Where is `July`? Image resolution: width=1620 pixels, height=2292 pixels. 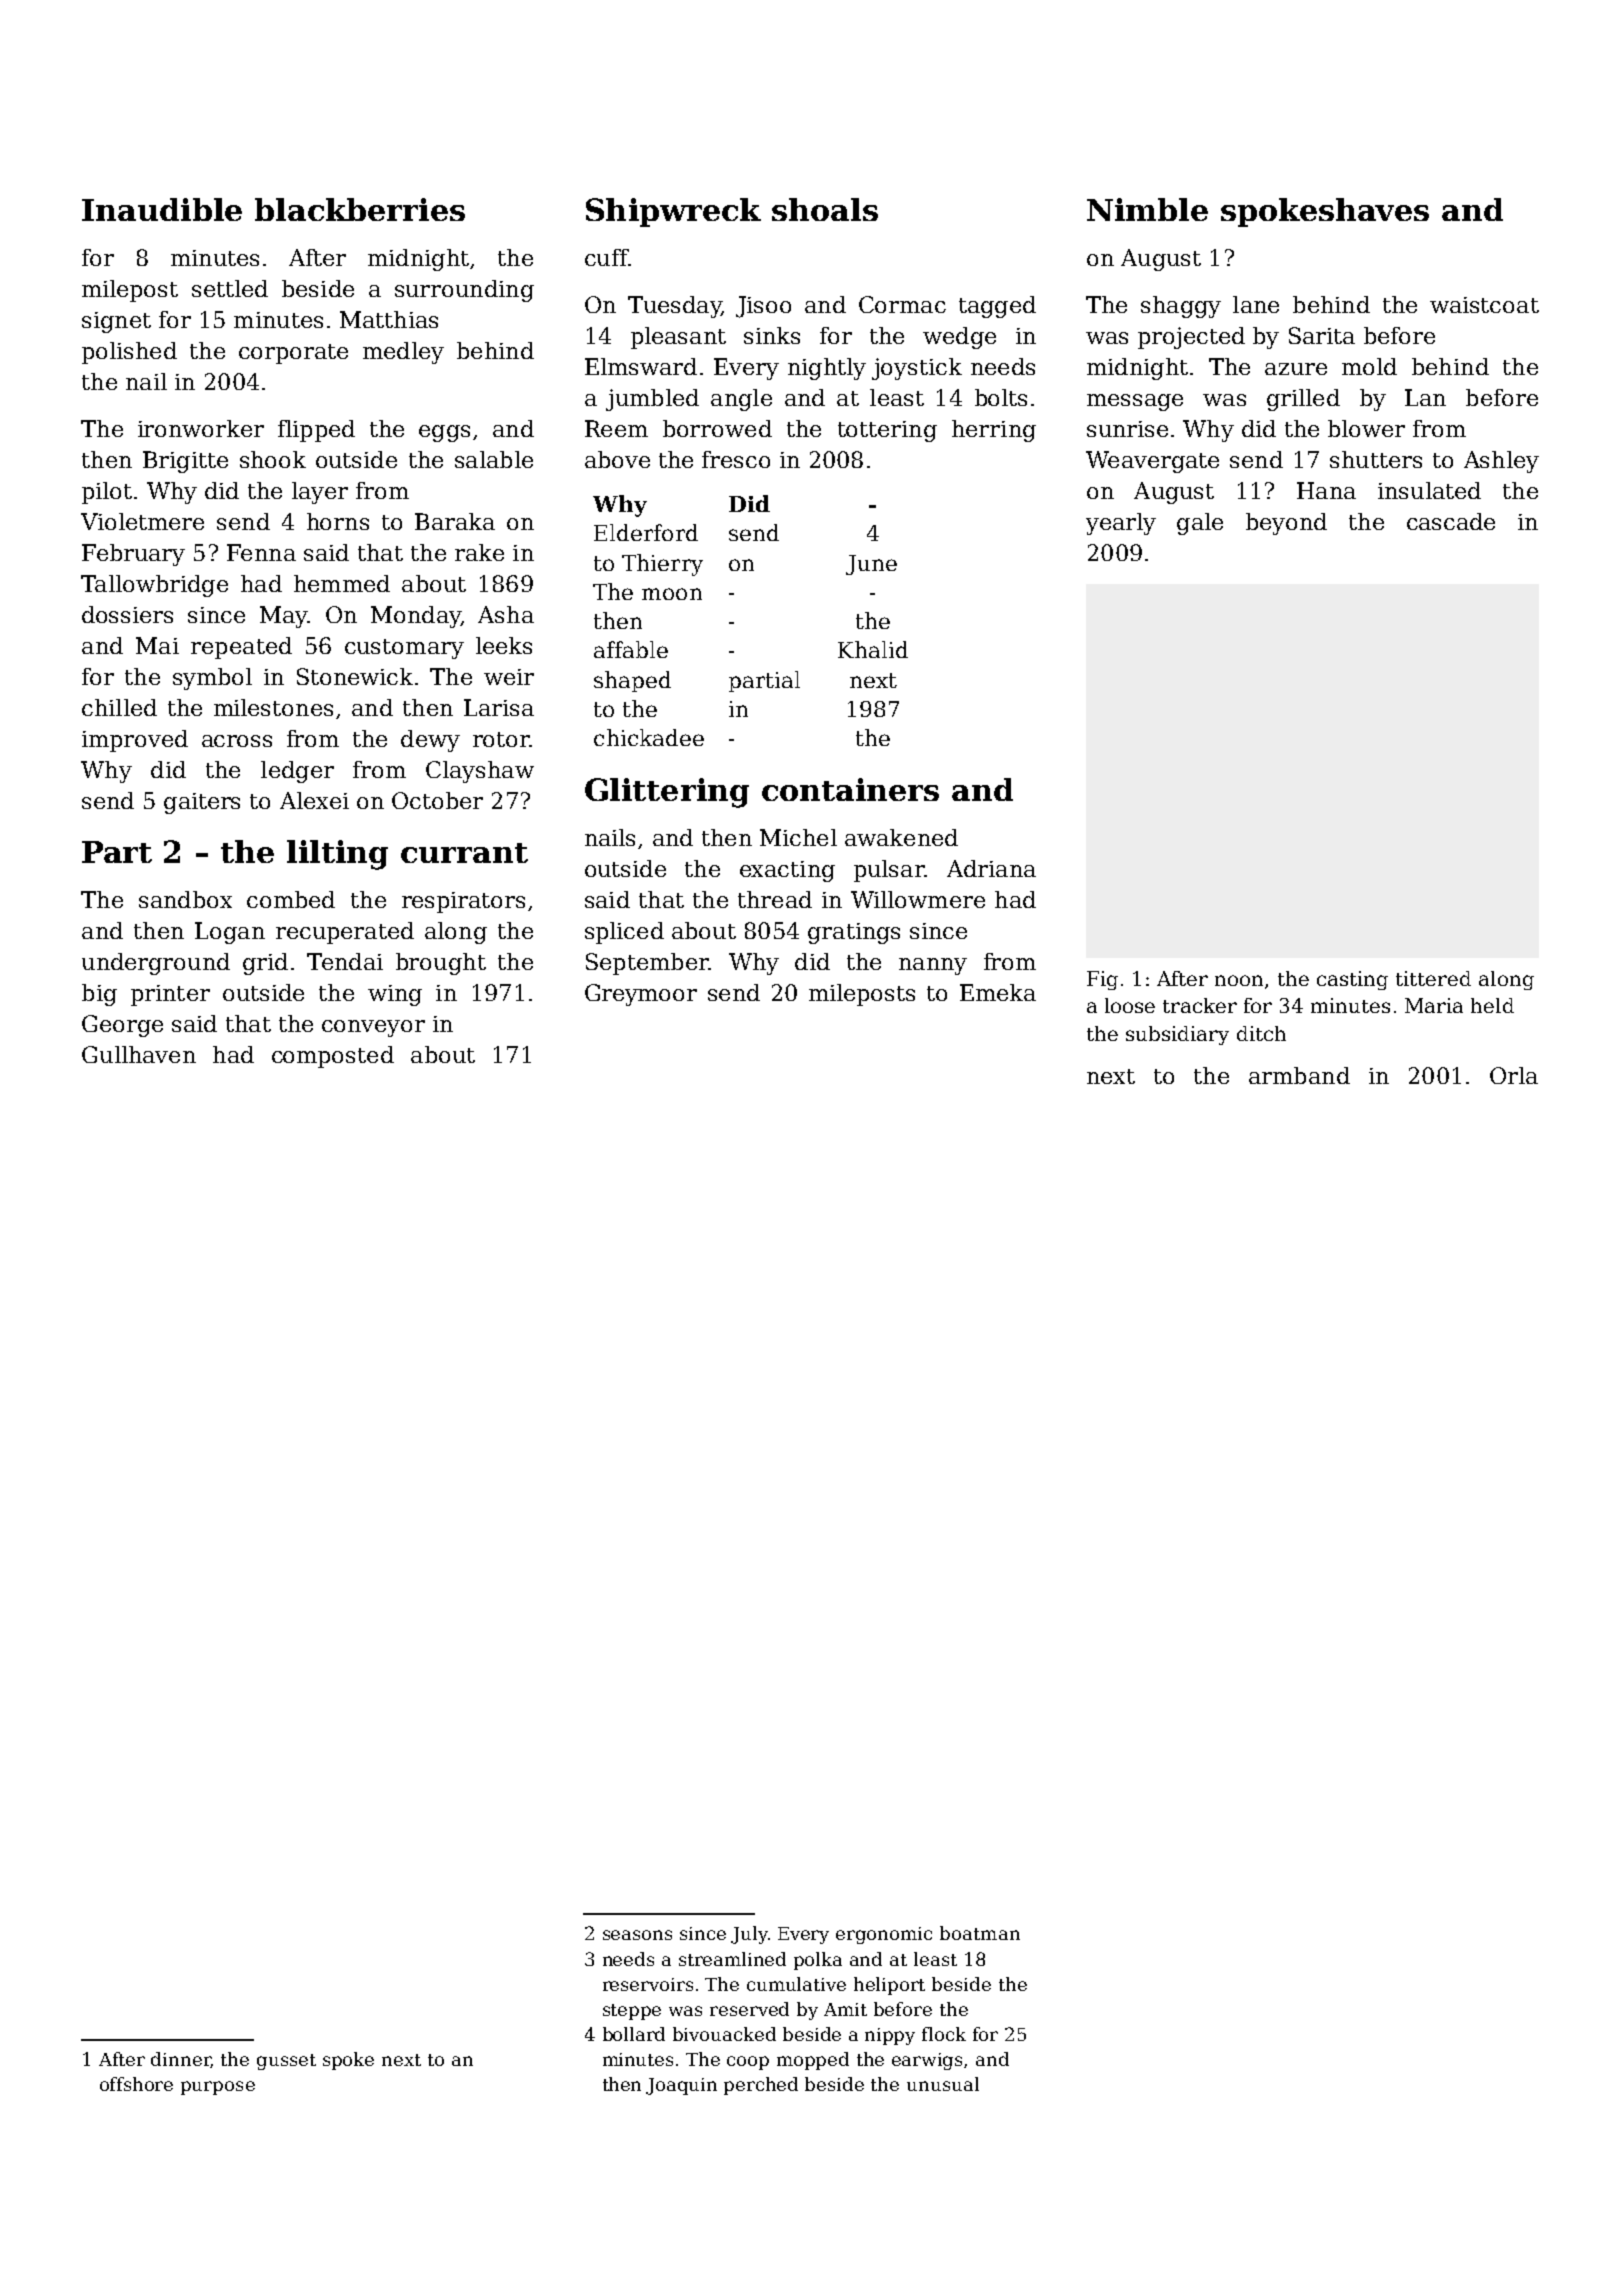
July is located at coordinates (749, 1935).
